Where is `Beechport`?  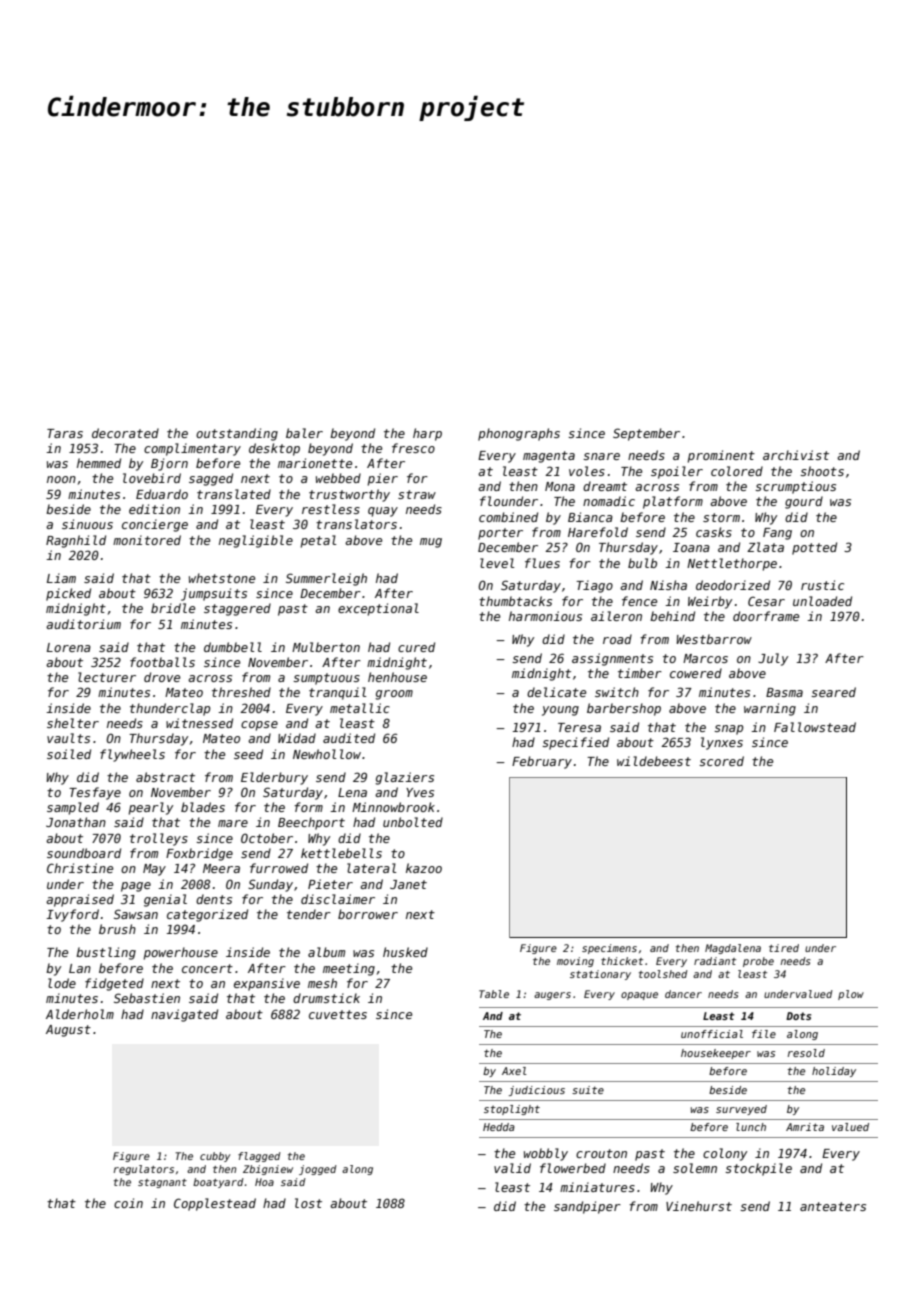 Beechport is located at coordinates (311, 823).
